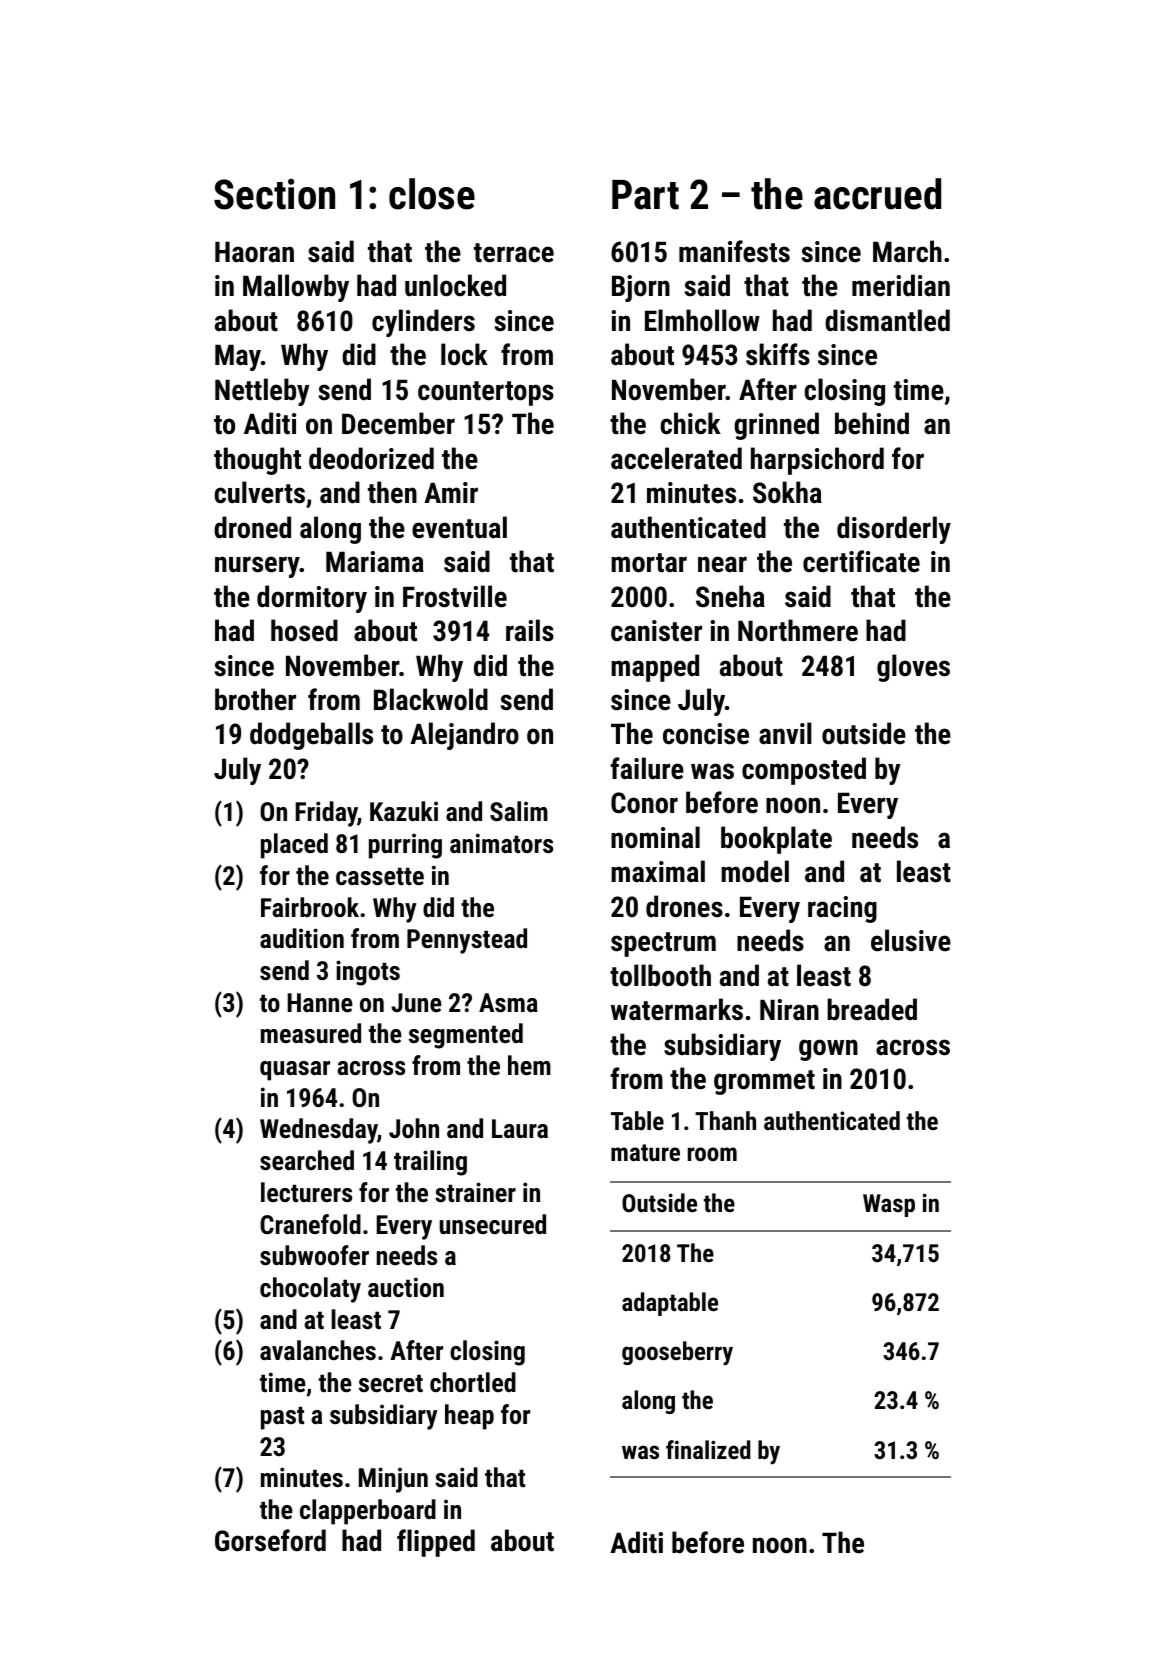 The image size is (1165, 1654). Describe the element at coordinates (804, 771) in the screenshot. I see `composted` at that location.
